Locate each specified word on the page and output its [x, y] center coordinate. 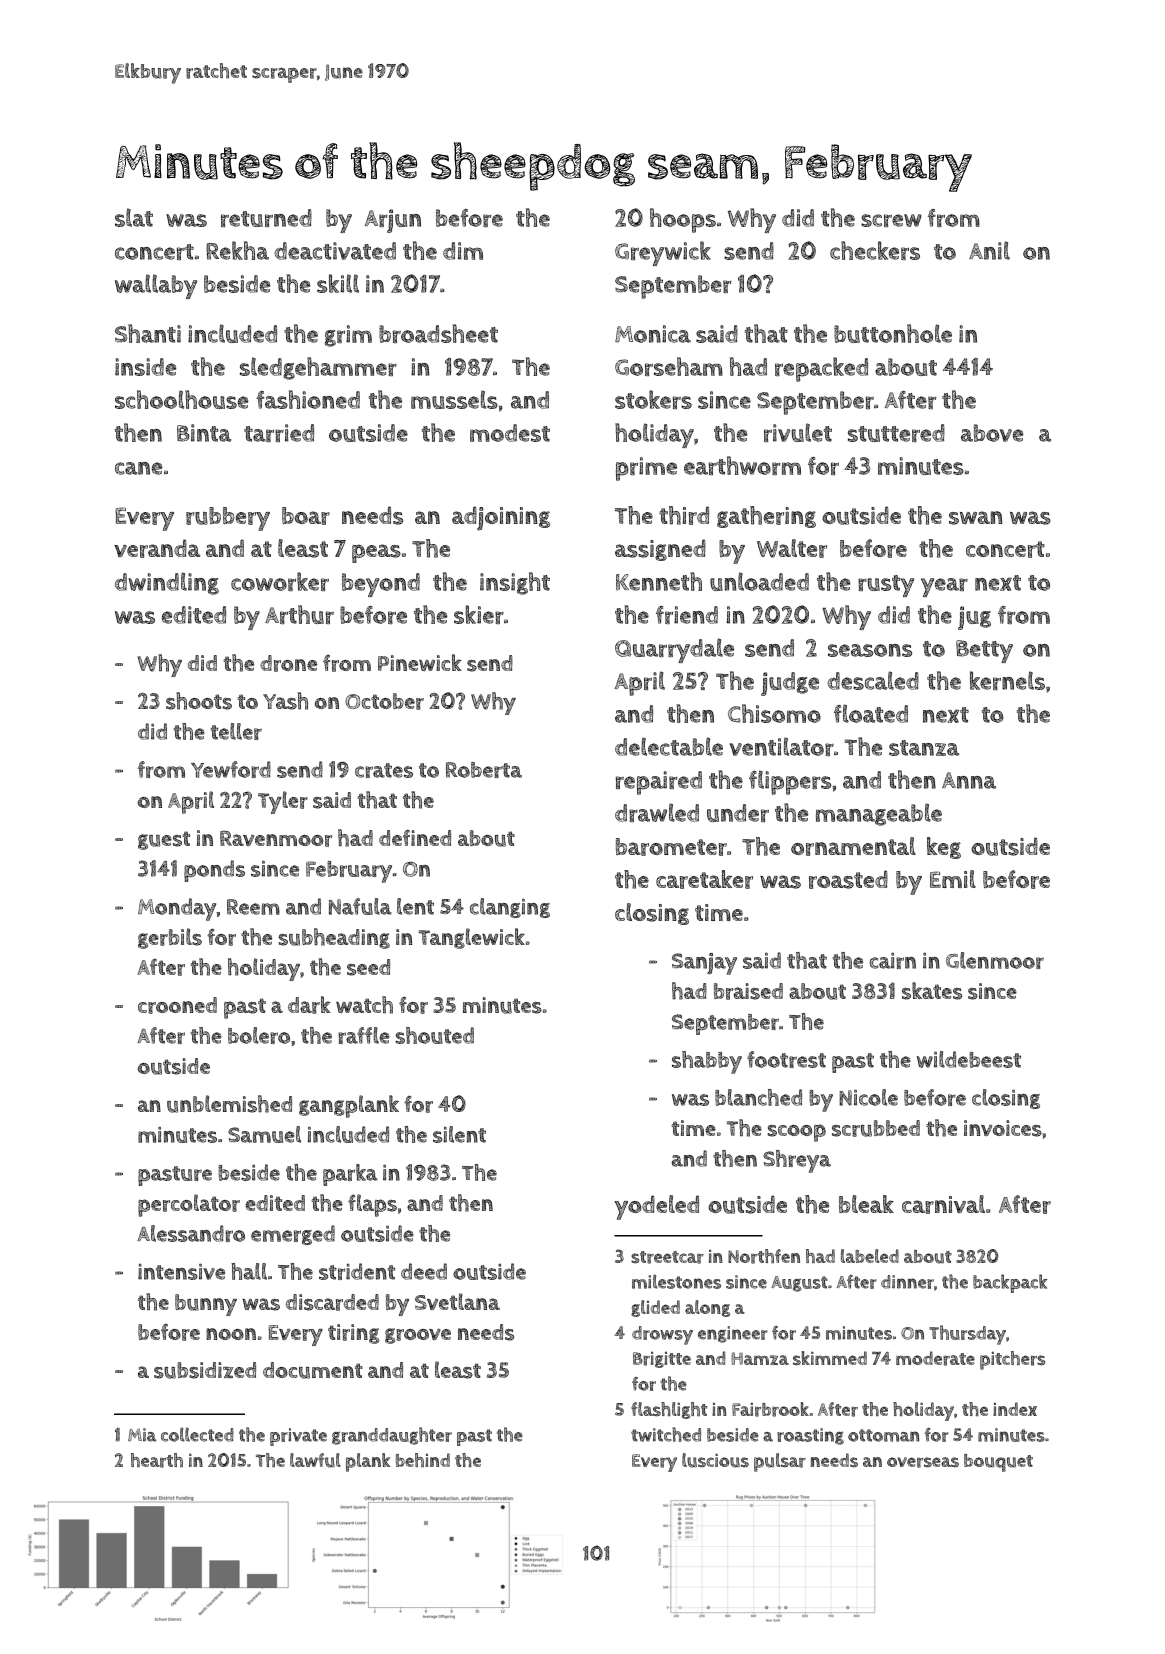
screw [891, 220]
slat [134, 217]
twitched [666, 1434]
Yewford [231, 769]
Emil [953, 879]
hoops [683, 220]
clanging [510, 908]
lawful [315, 1460]
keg [944, 848]
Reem [253, 907]
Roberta [484, 770]
